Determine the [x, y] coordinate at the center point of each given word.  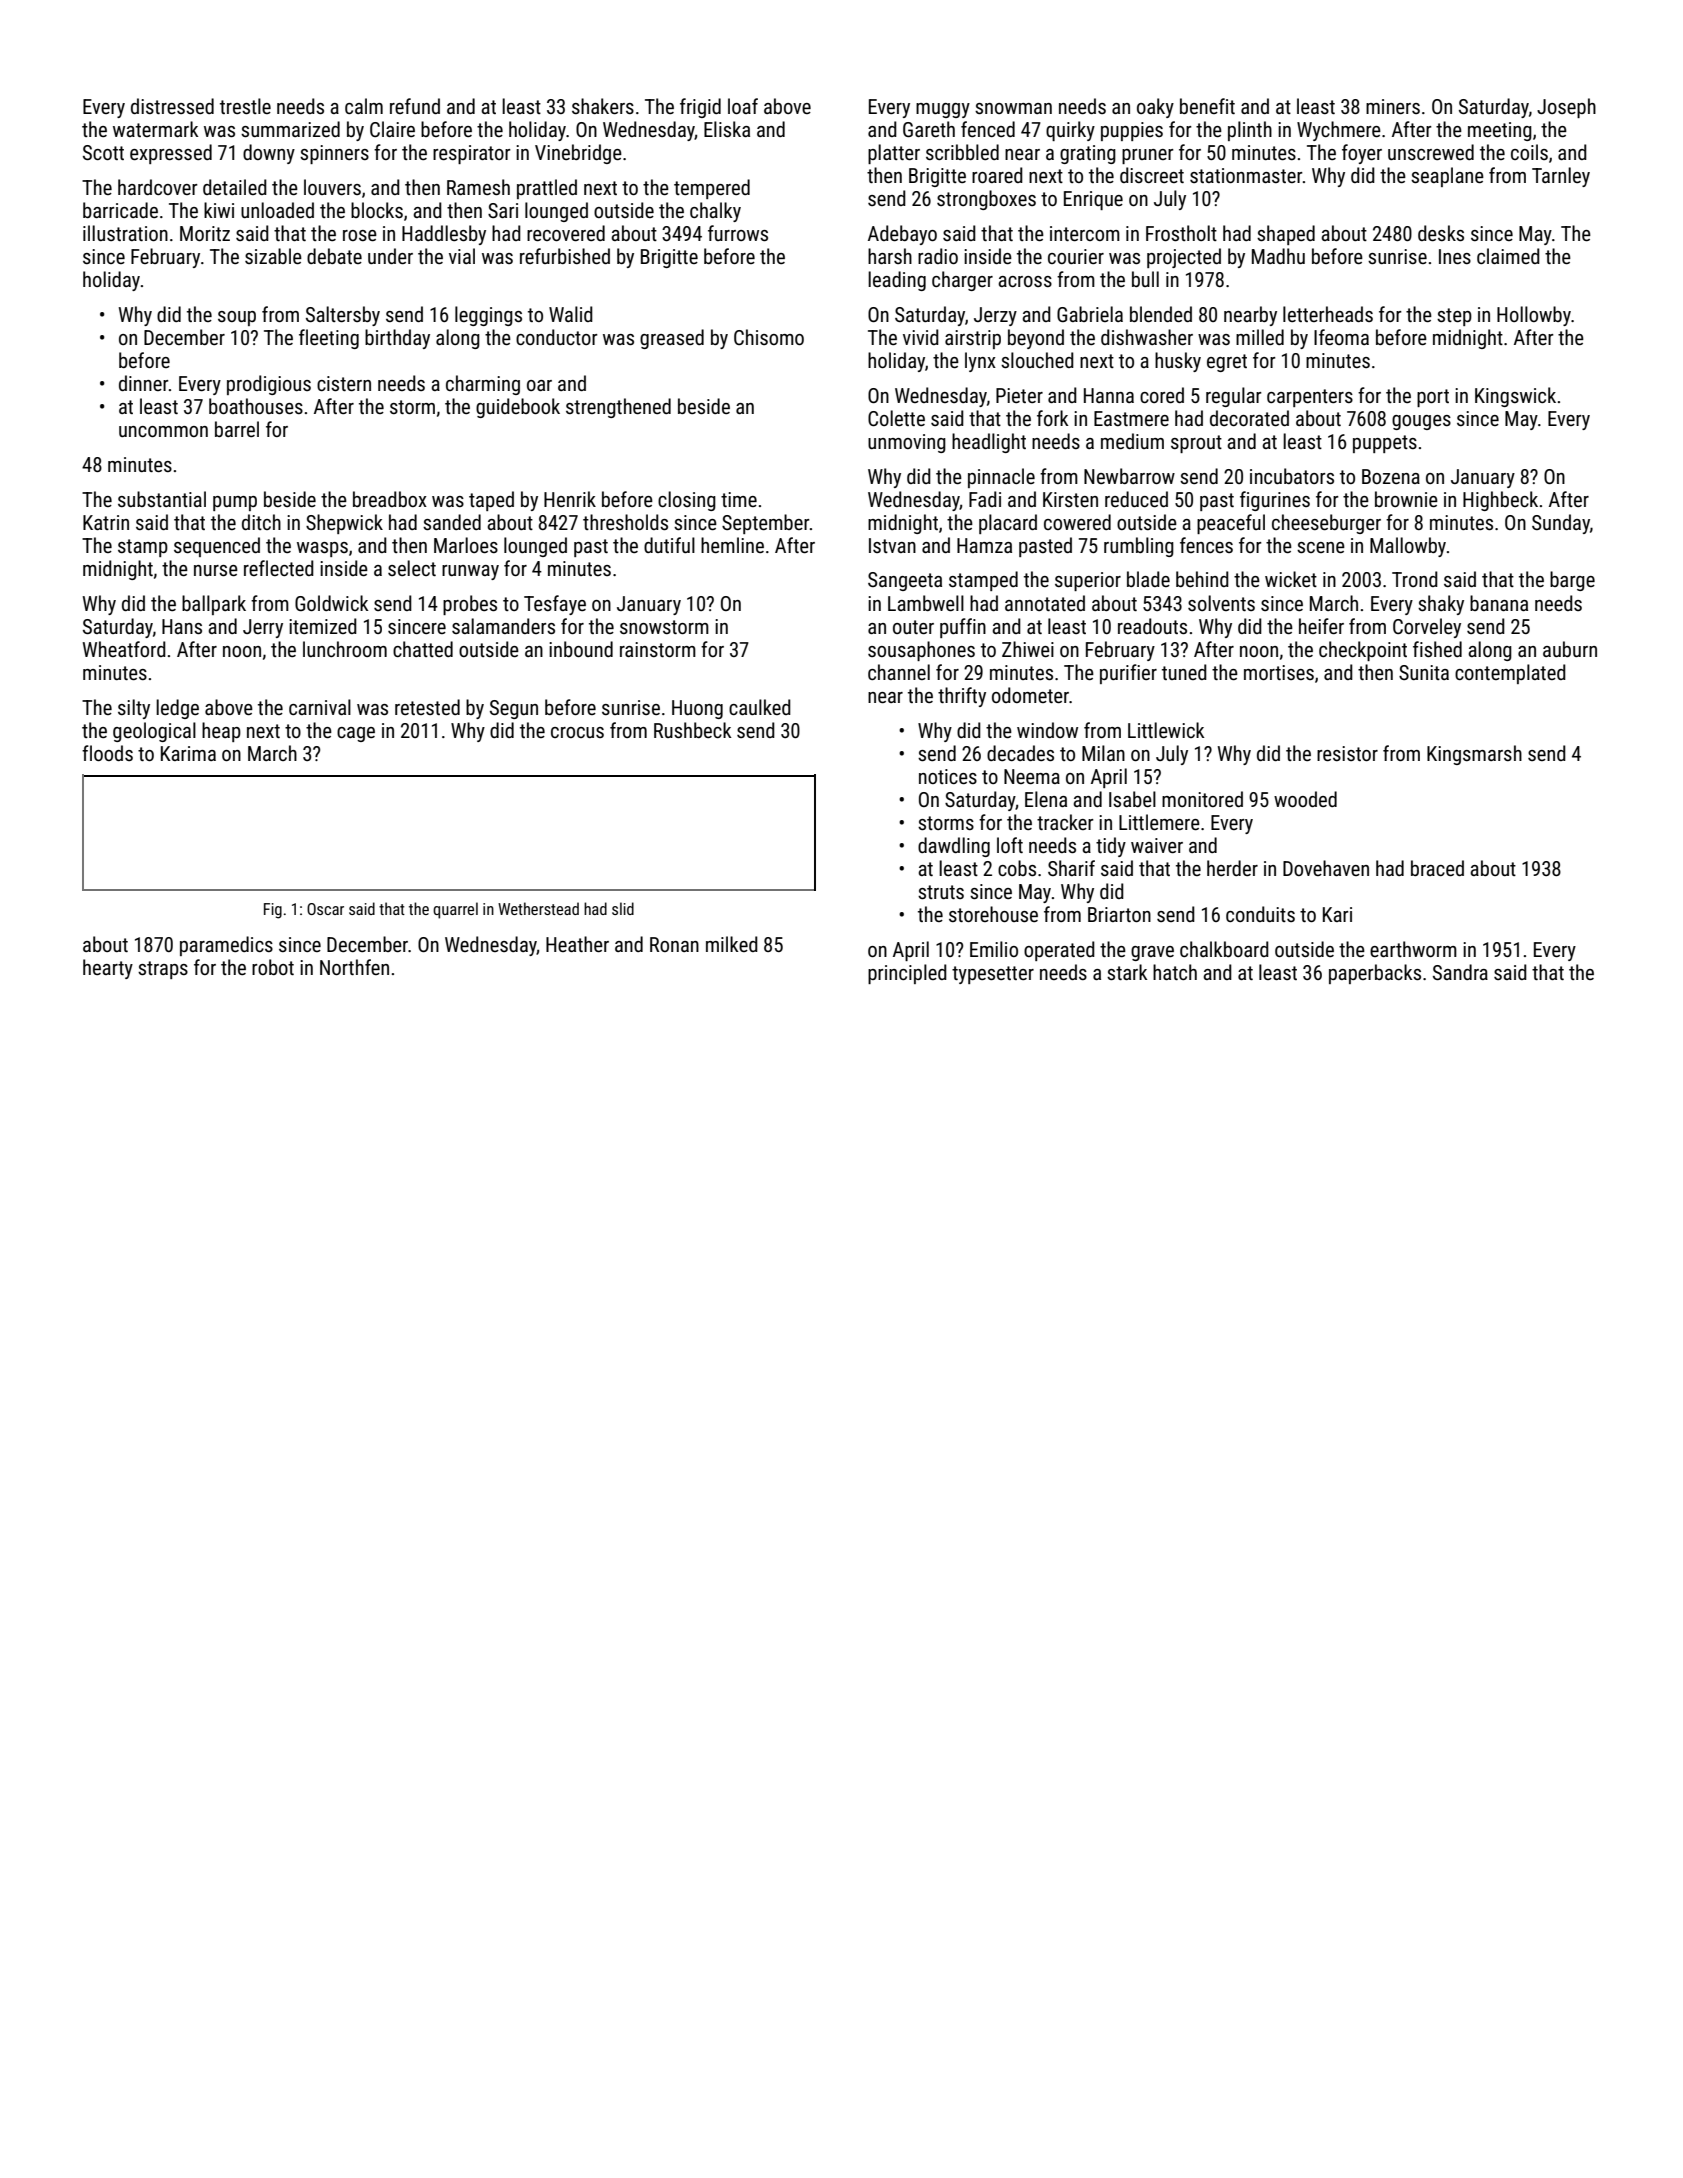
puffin [963, 628]
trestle [245, 106]
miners [1393, 106]
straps [163, 970]
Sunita [1424, 672]
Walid [571, 314]
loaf [743, 106]
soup [237, 318]
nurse [216, 570]
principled [907, 974]
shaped [1286, 235]
